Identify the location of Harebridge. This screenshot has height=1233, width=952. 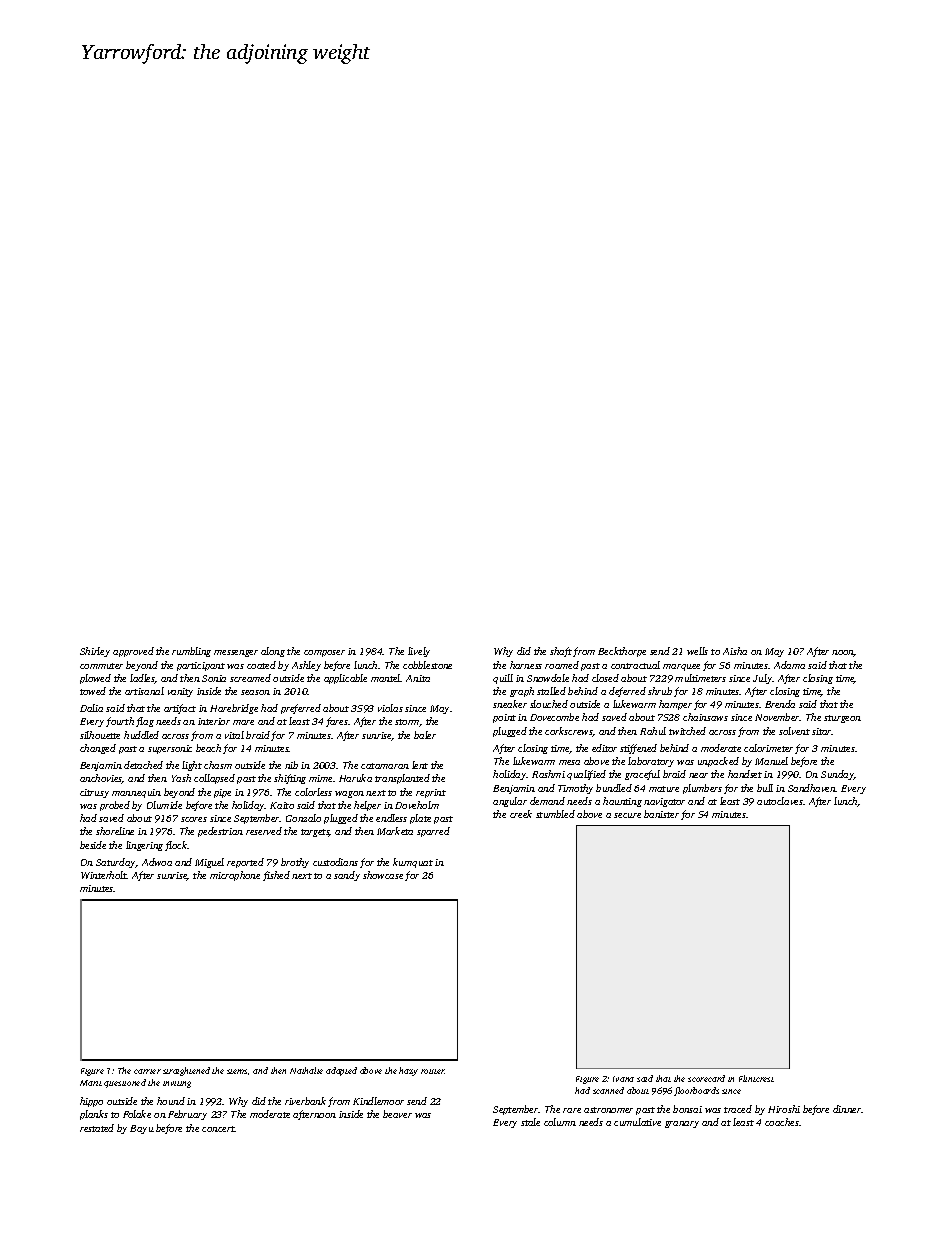
(234, 709).
